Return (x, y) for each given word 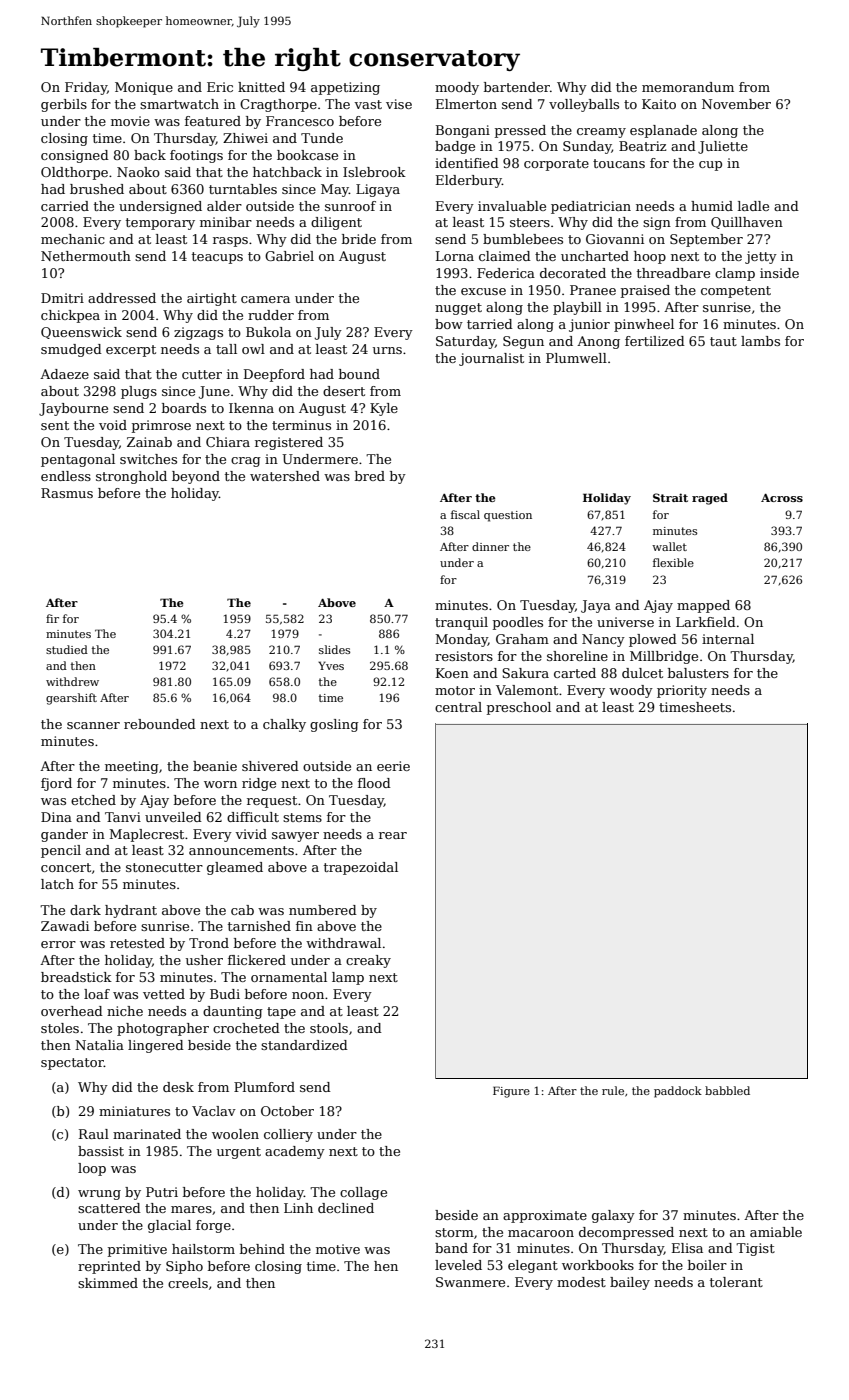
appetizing (345, 88)
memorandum (688, 87)
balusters (698, 673)
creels (188, 1283)
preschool (519, 708)
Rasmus (67, 493)
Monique (144, 88)
